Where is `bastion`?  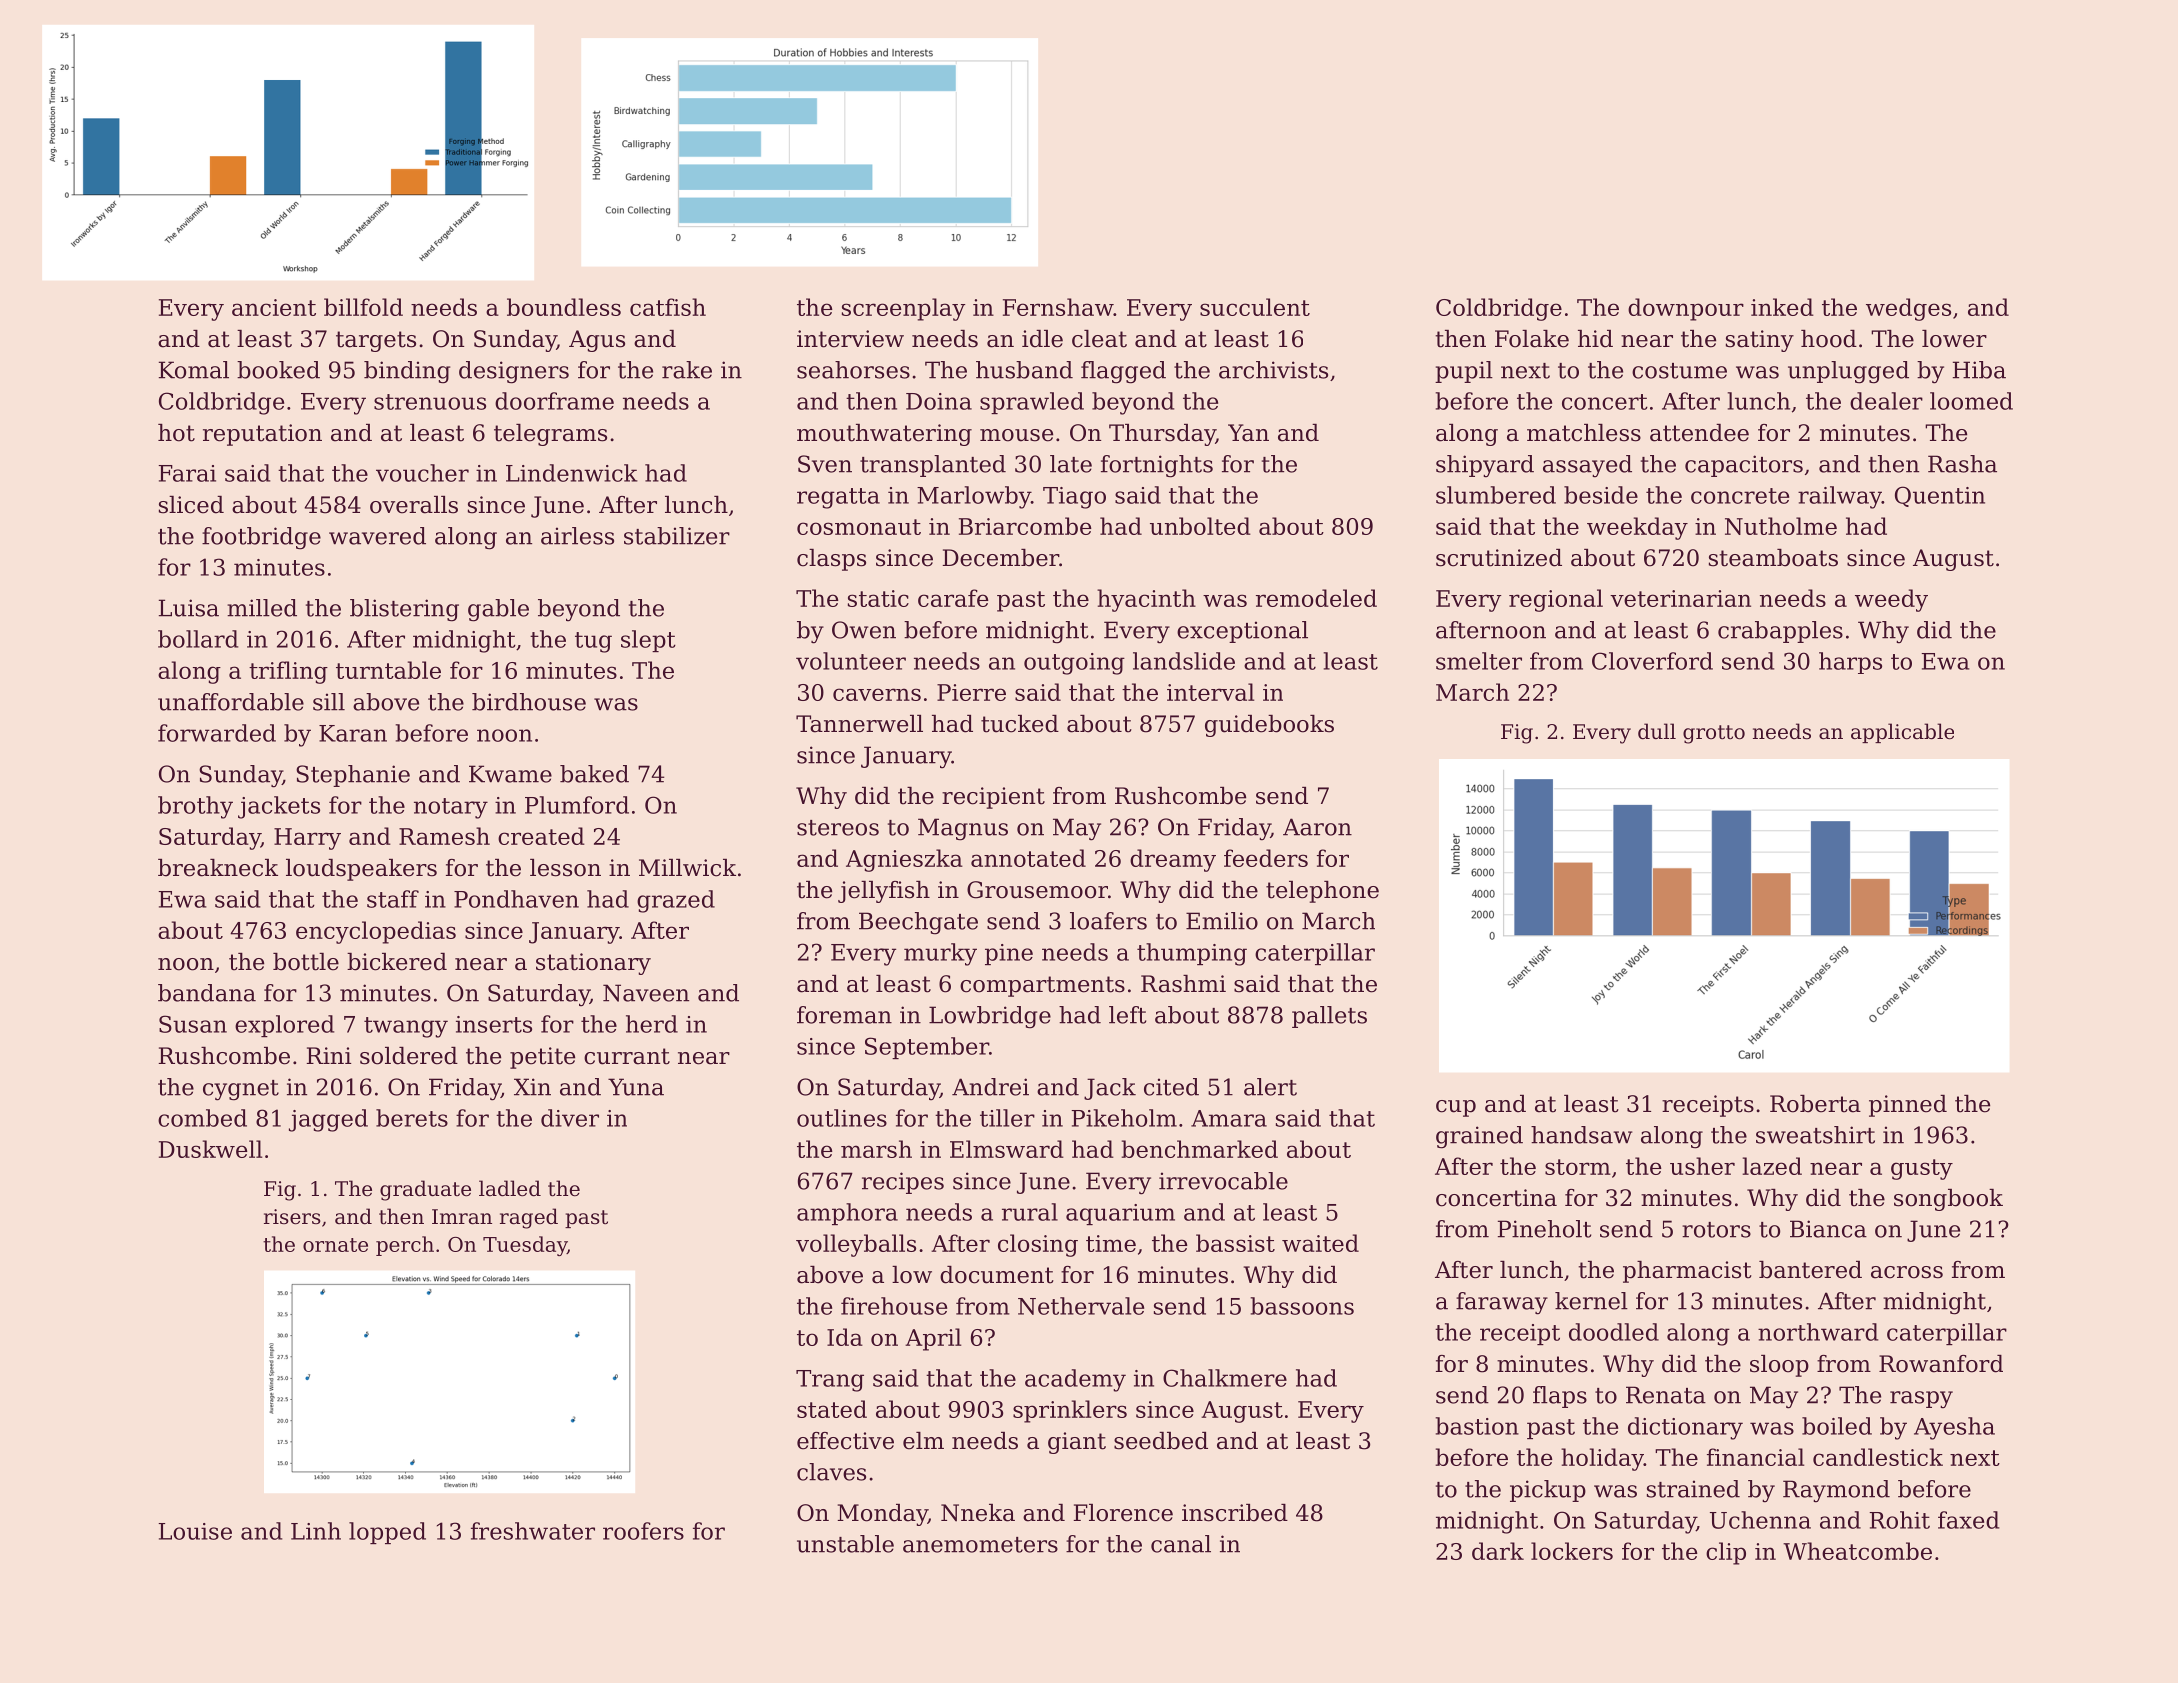 bastion is located at coordinates (1477, 1426).
